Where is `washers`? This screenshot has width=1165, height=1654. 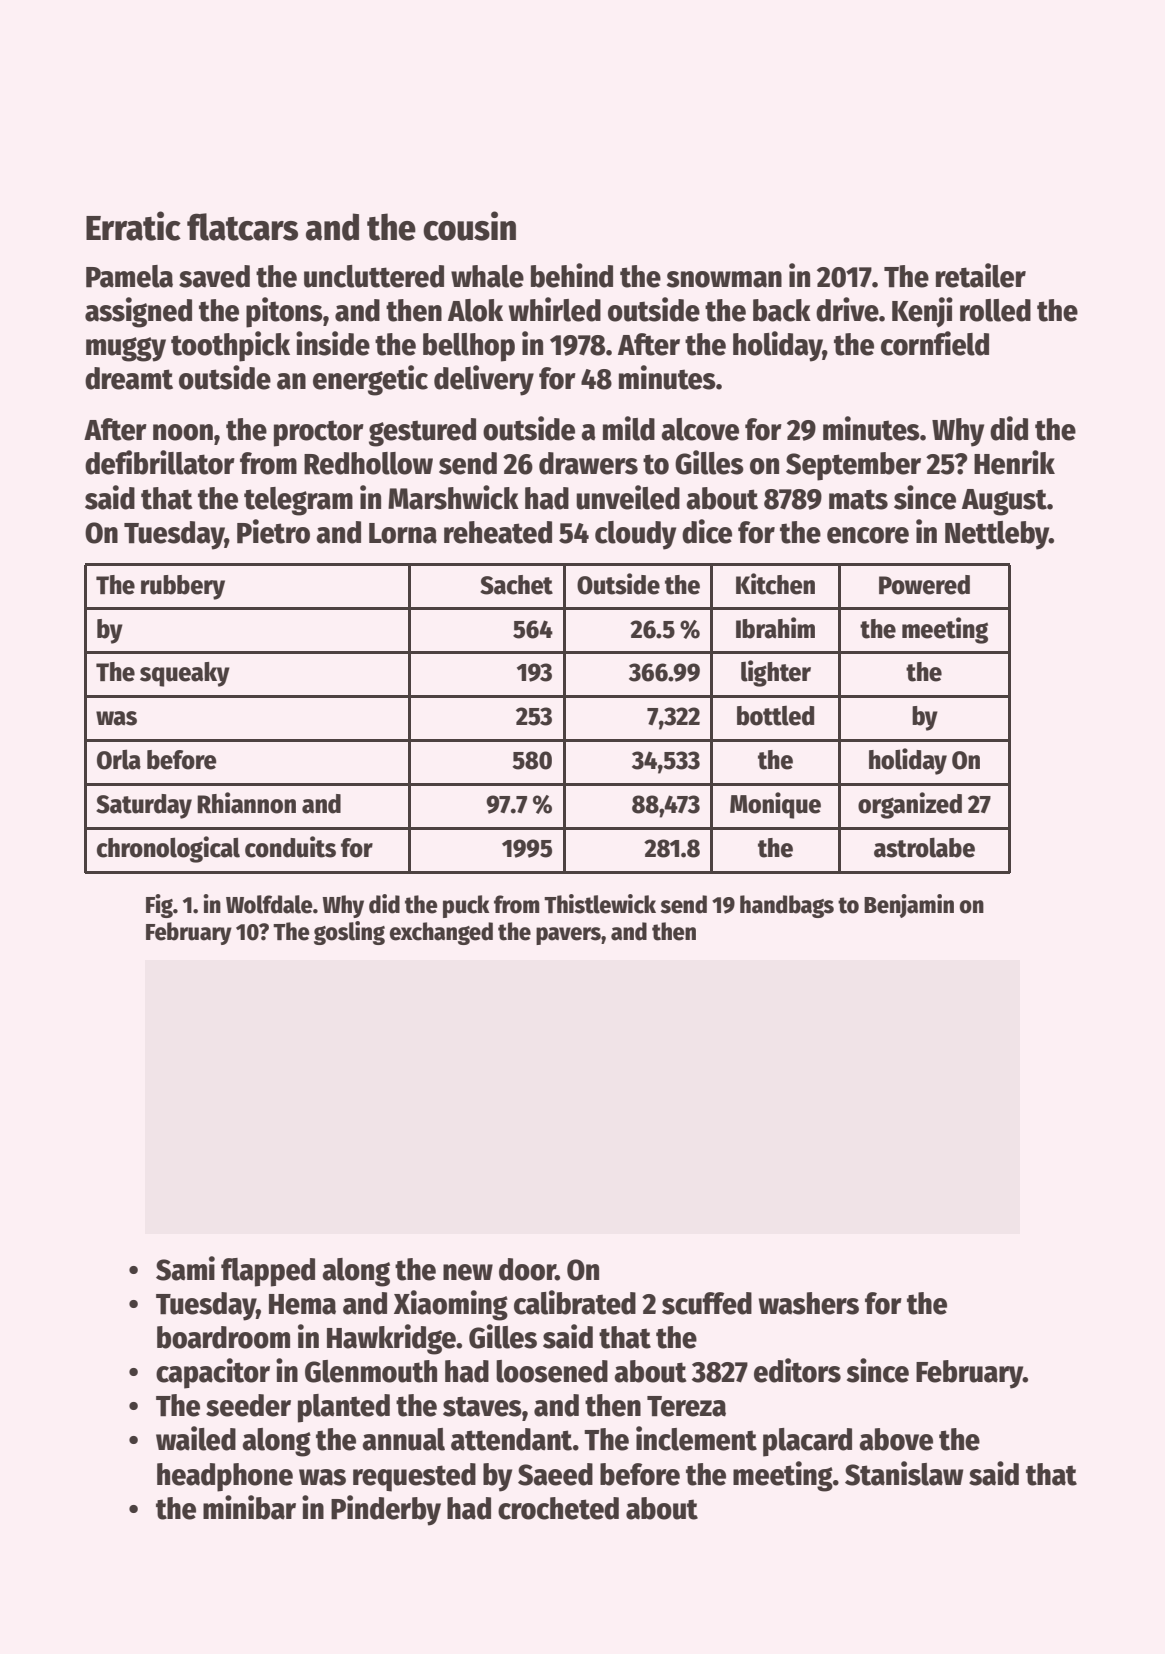
washers is located at coordinates (809, 1303).
